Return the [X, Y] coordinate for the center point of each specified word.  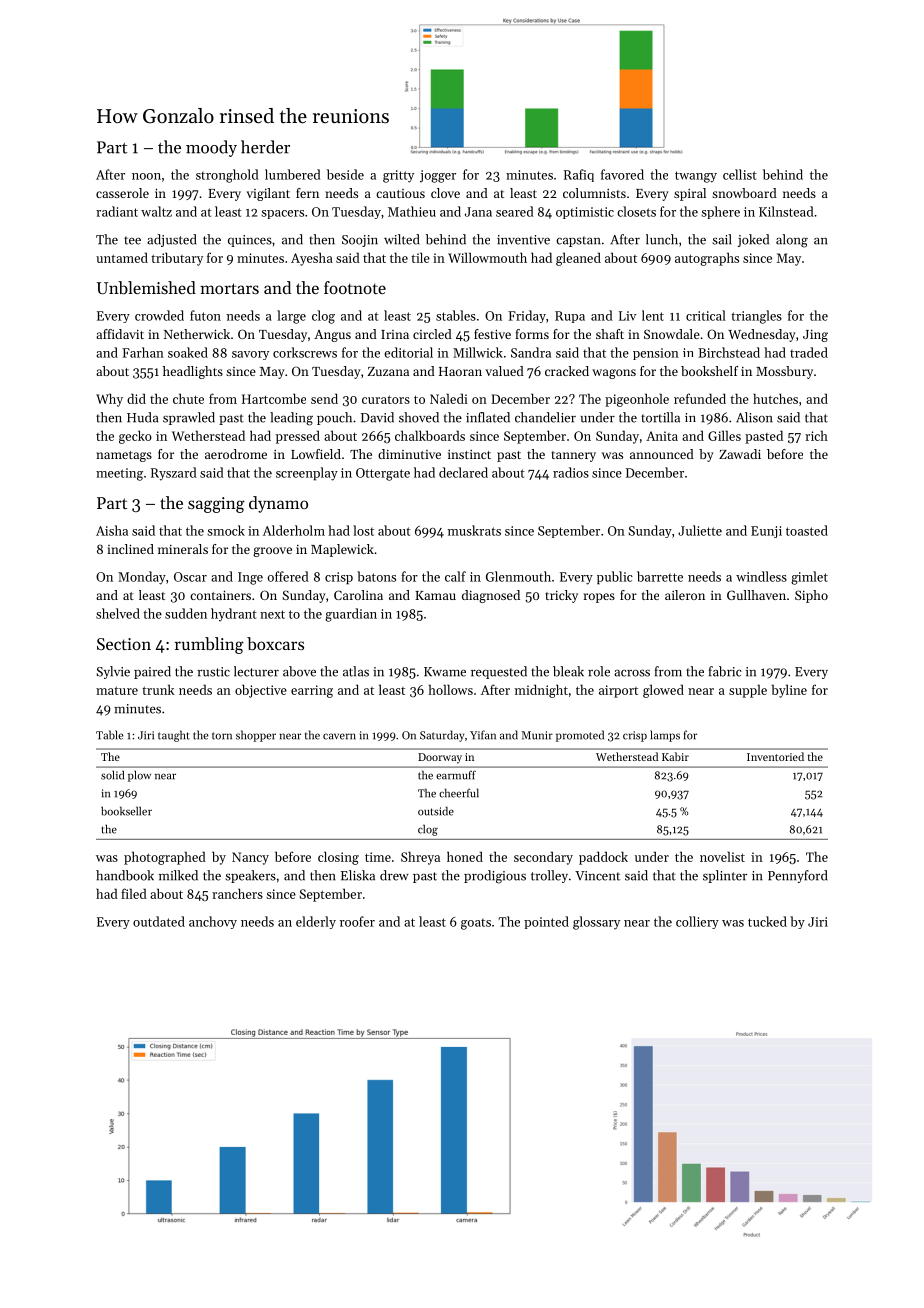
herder [265, 147]
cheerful [459, 793]
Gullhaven [756, 595]
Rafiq [579, 175]
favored [622, 174]
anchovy [213, 922]
